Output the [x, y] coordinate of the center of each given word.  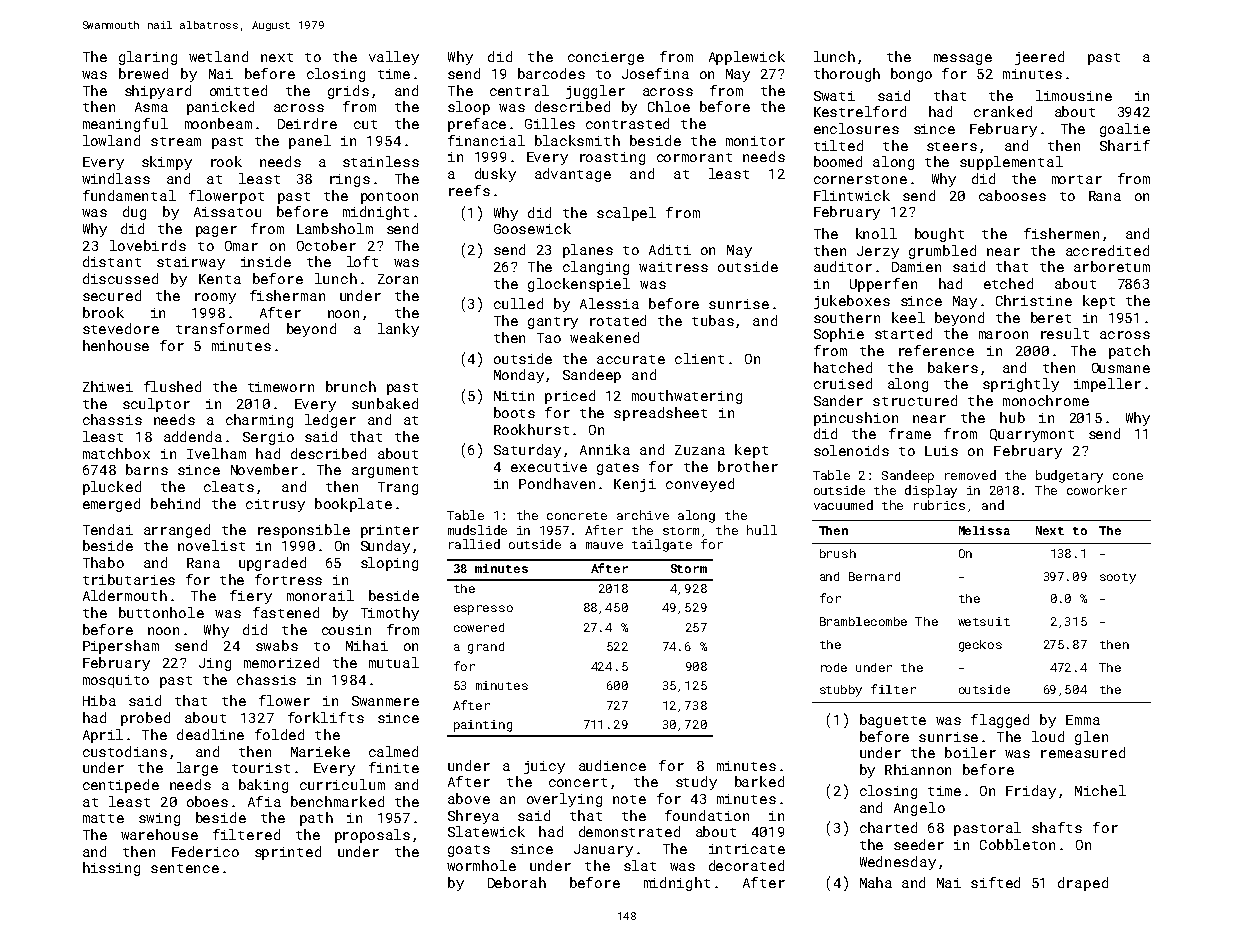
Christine [1034, 300]
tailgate [662, 545]
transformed [222, 328]
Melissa [984, 530]
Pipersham [121, 647]
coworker [1097, 490]
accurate [631, 359]
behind [175, 503]
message [963, 59]
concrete [577, 516]
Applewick [747, 58]
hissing [111, 869]
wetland [218, 56]
